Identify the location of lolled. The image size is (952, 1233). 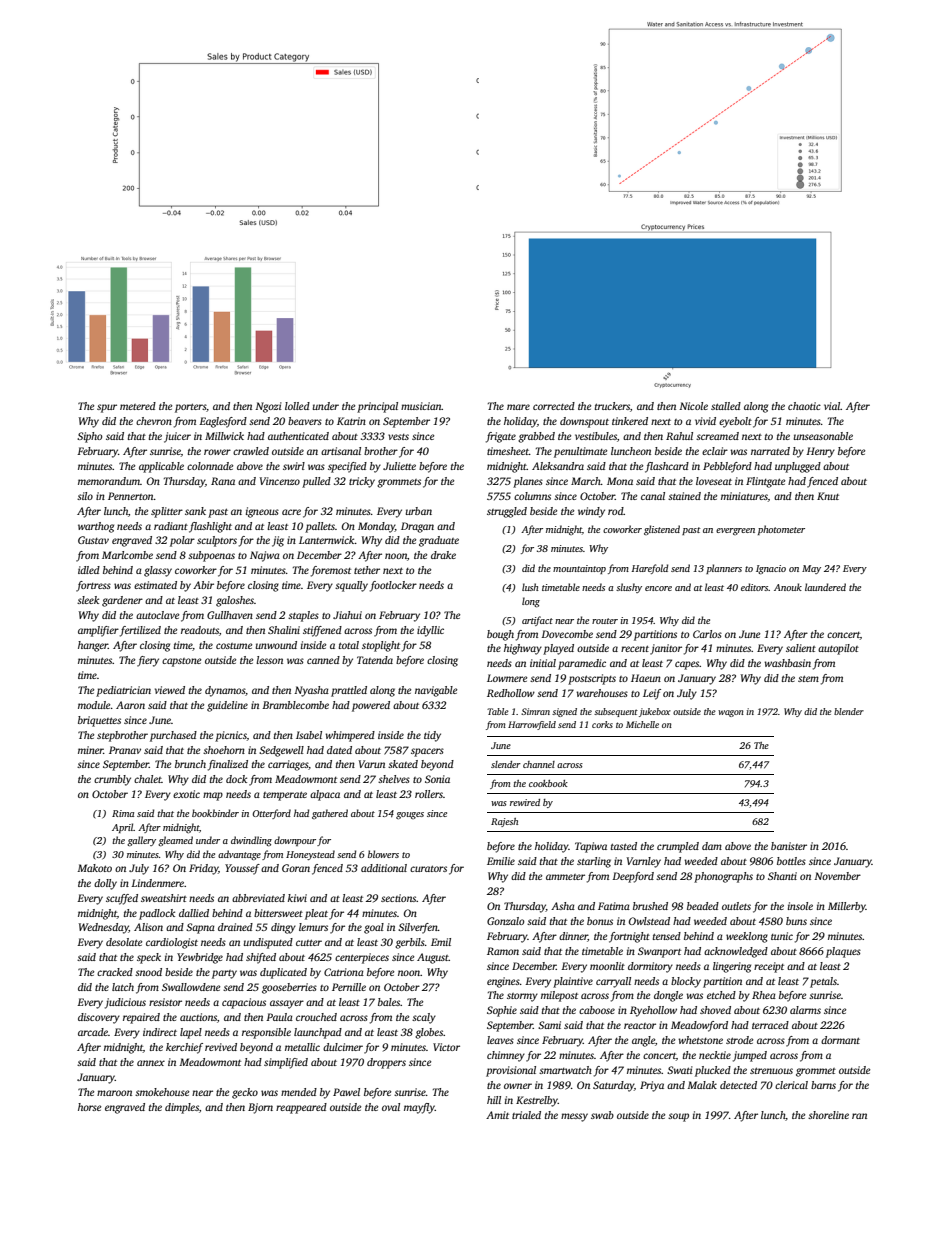
(297, 406).
